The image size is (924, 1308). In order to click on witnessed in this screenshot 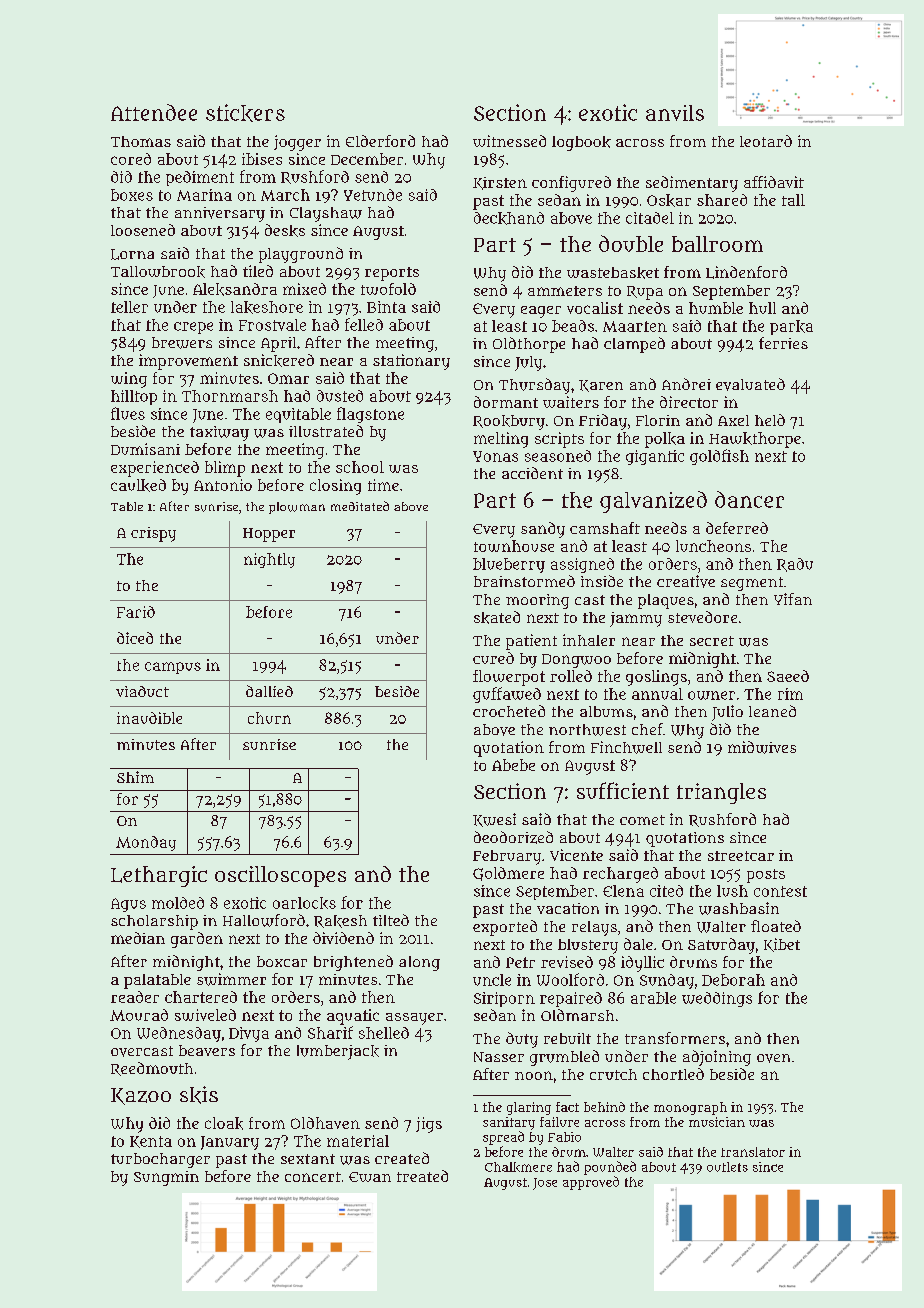, I will do `click(509, 141)`.
